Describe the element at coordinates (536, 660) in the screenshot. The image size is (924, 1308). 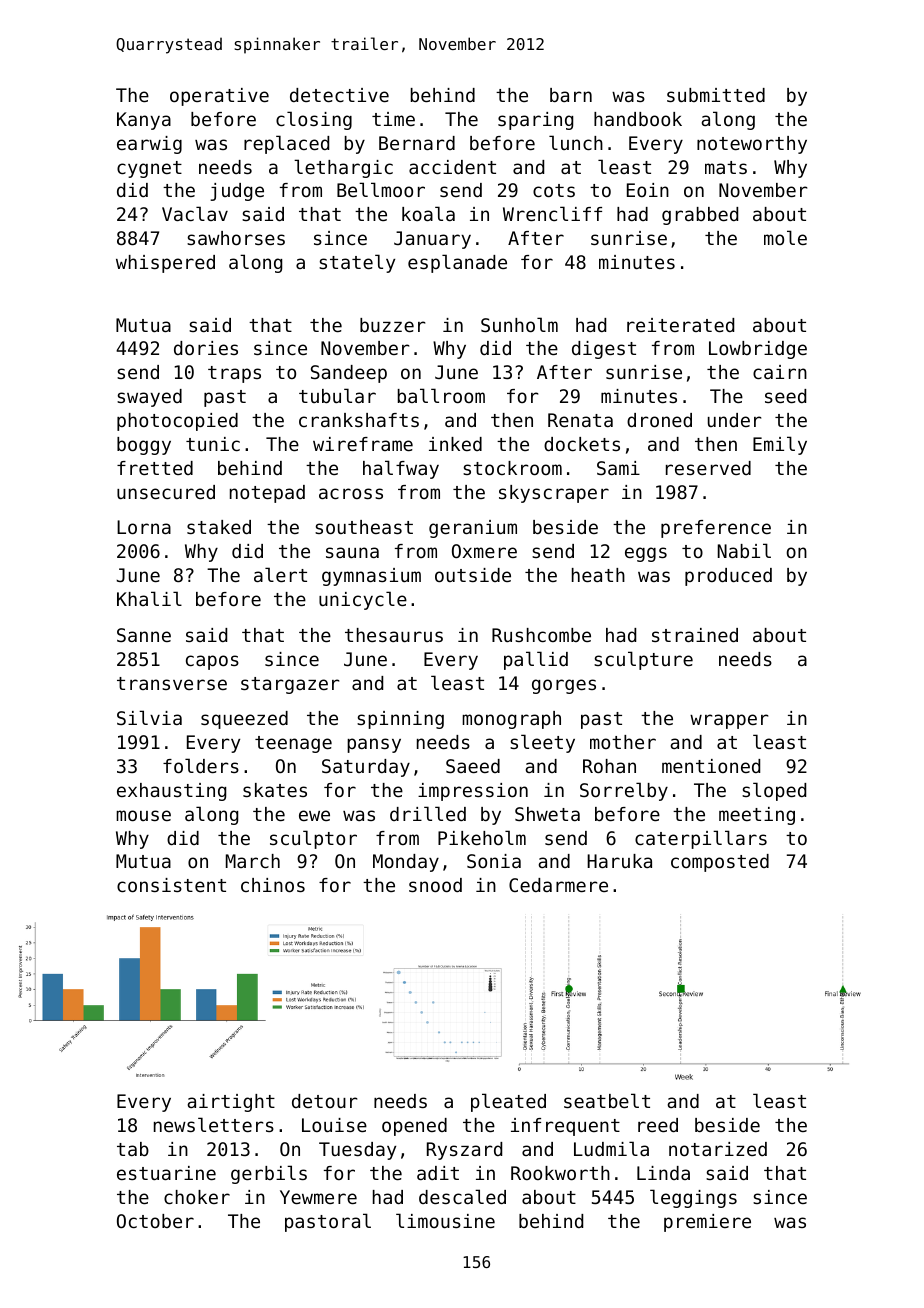
I see `pallid` at that location.
